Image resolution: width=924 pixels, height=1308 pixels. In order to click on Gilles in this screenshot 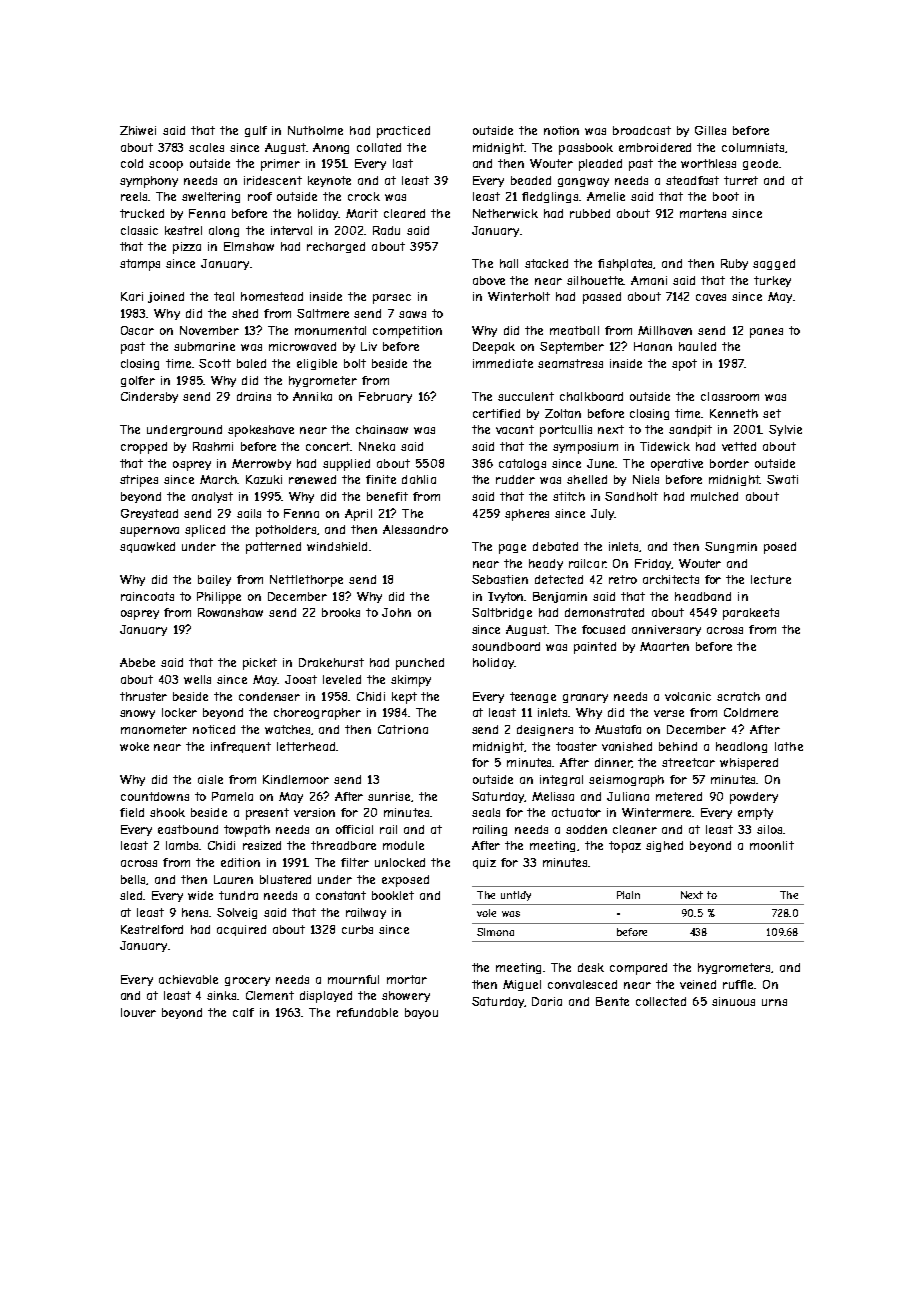, I will do `click(710, 130)`.
